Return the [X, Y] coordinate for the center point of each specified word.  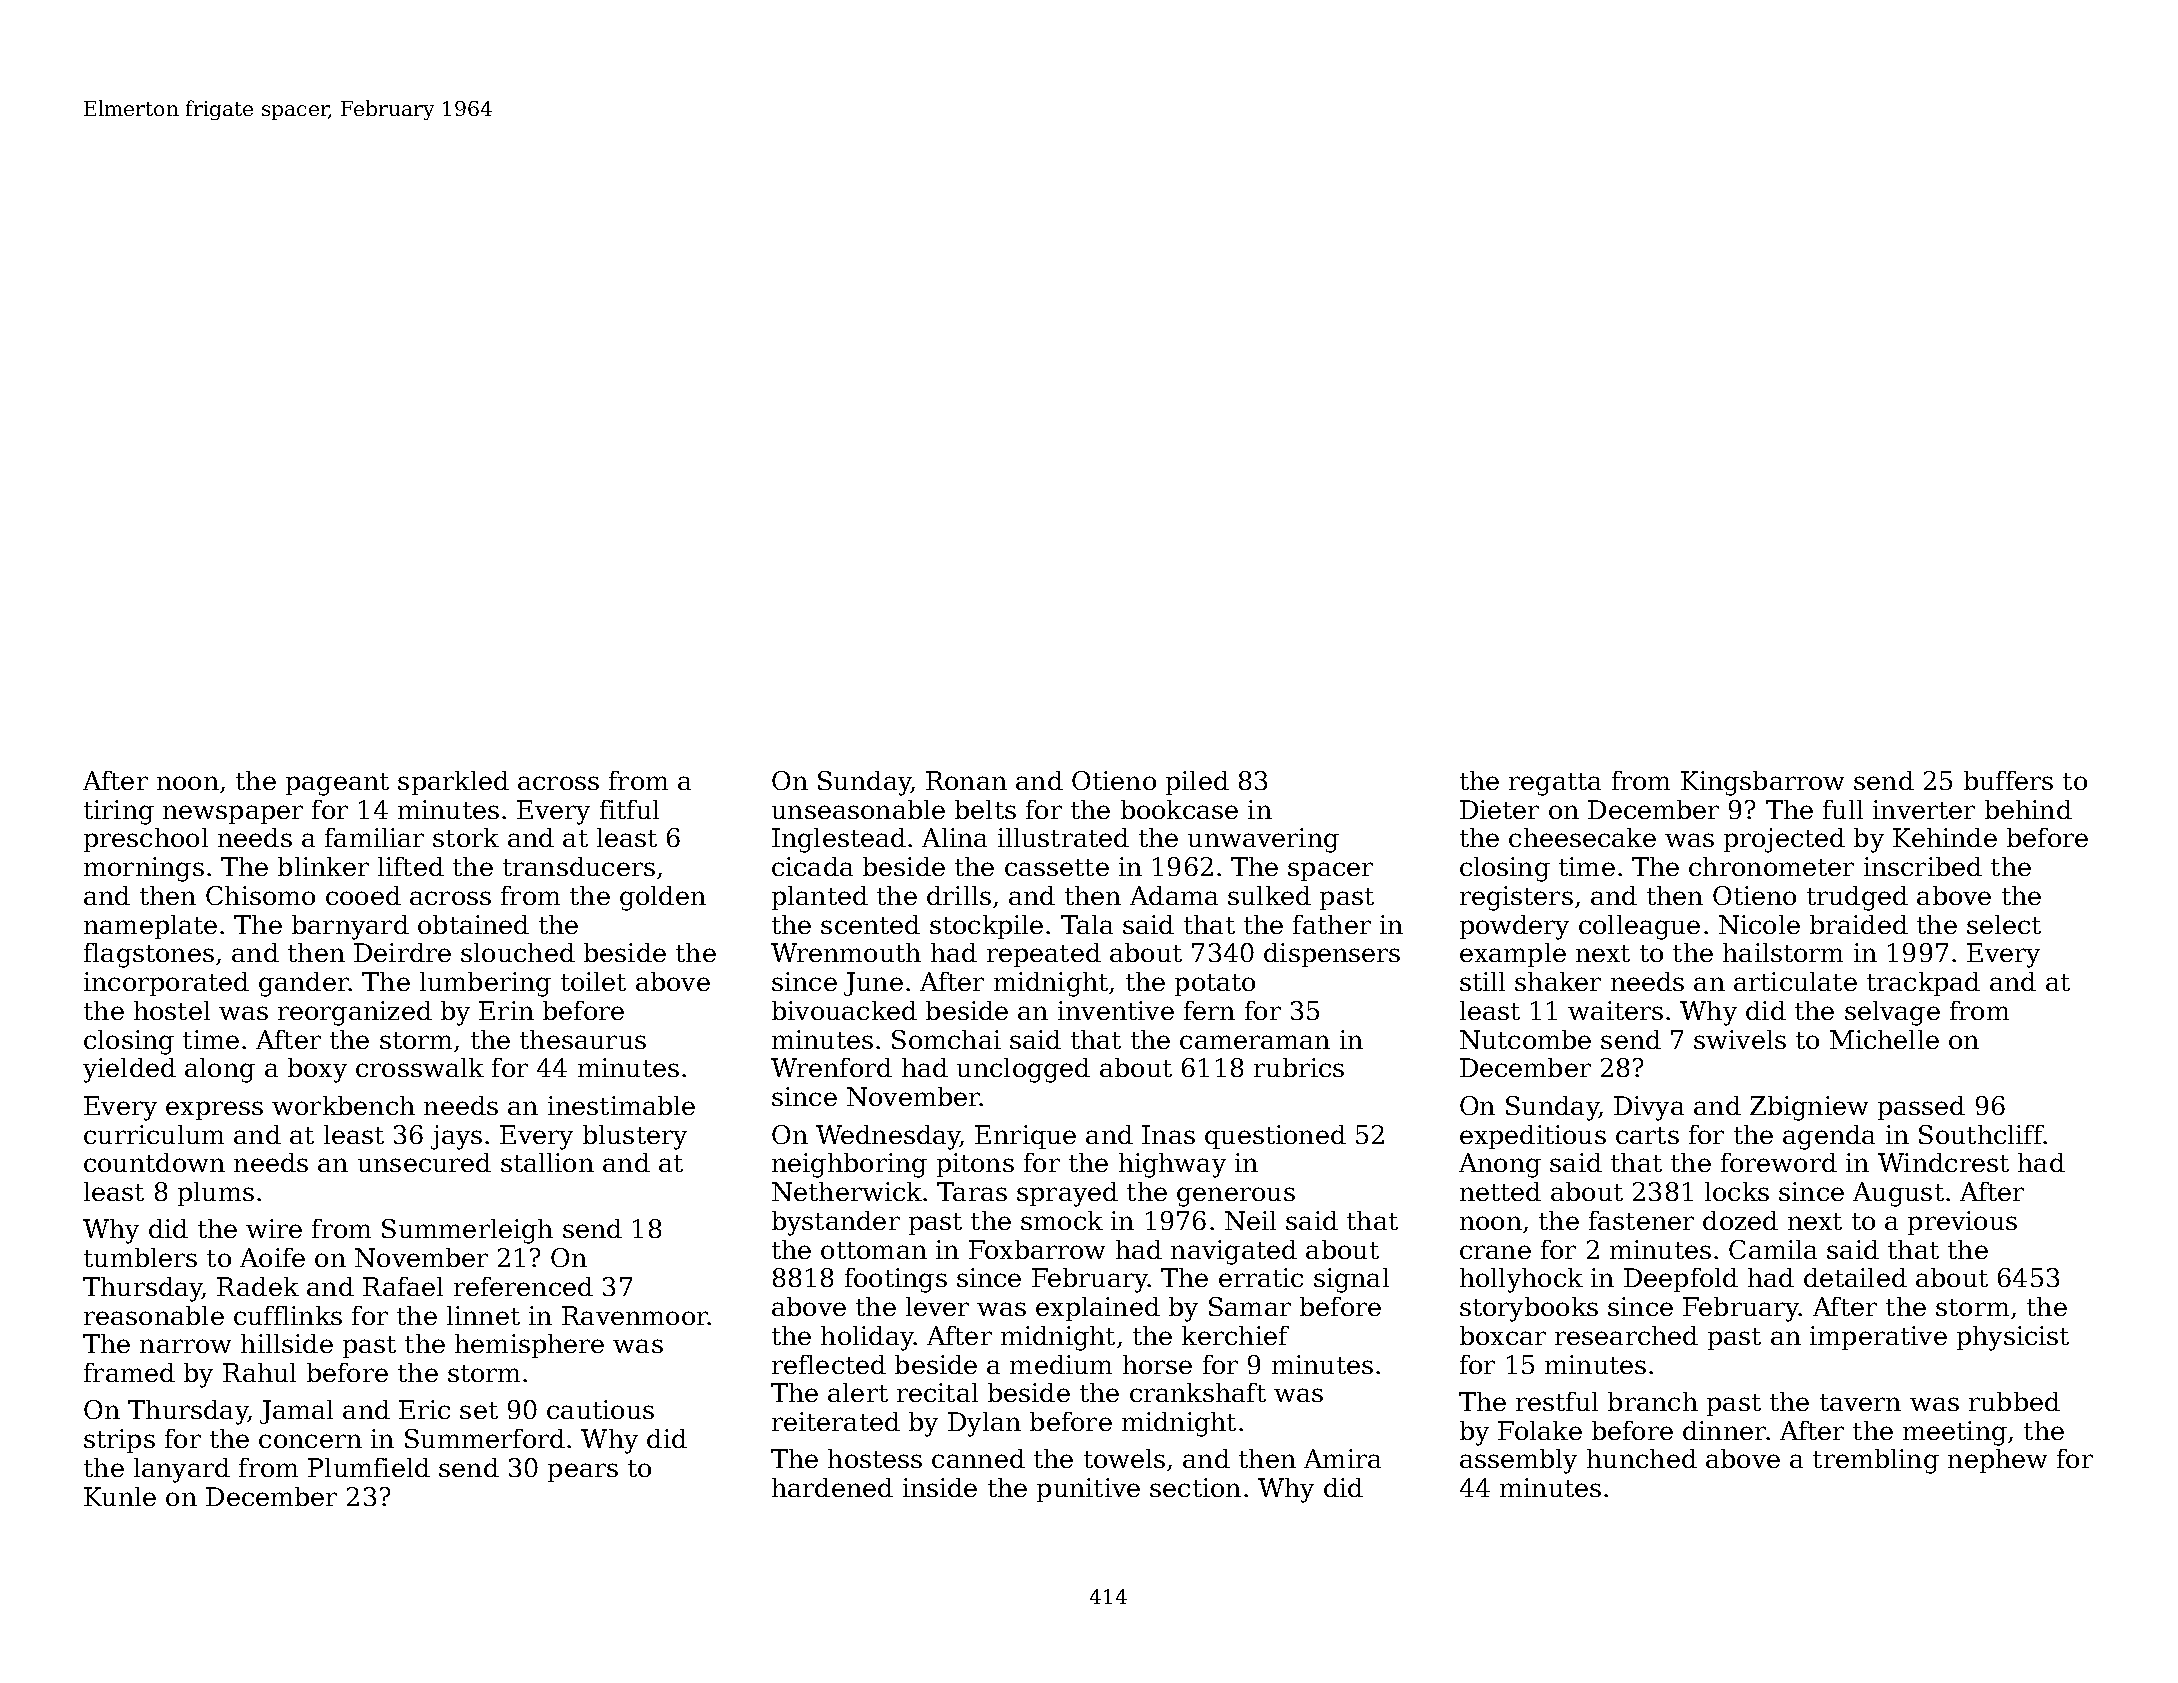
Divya [1649, 1108]
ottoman [874, 1250]
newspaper [233, 814]
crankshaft [1198, 1392]
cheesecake [1582, 837]
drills [959, 895]
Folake [1540, 1430]
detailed [1855, 1277]
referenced [523, 1286]
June [873, 984]
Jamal [296, 1412]
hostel [172, 1010]
